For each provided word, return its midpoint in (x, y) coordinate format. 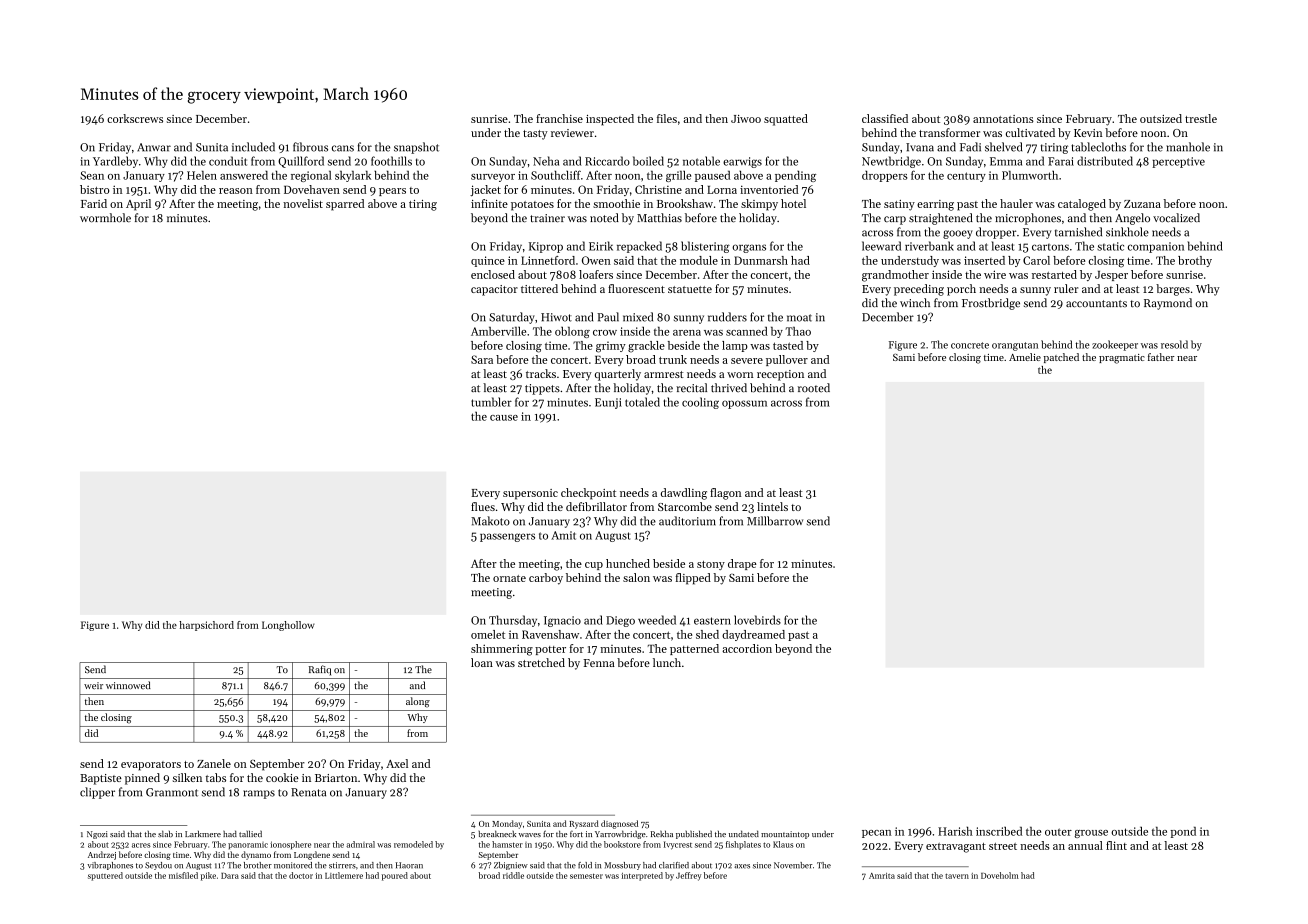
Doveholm (1000, 875)
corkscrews (135, 118)
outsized (1161, 118)
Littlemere (344, 875)
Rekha (662, 833)
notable (701, 161)
